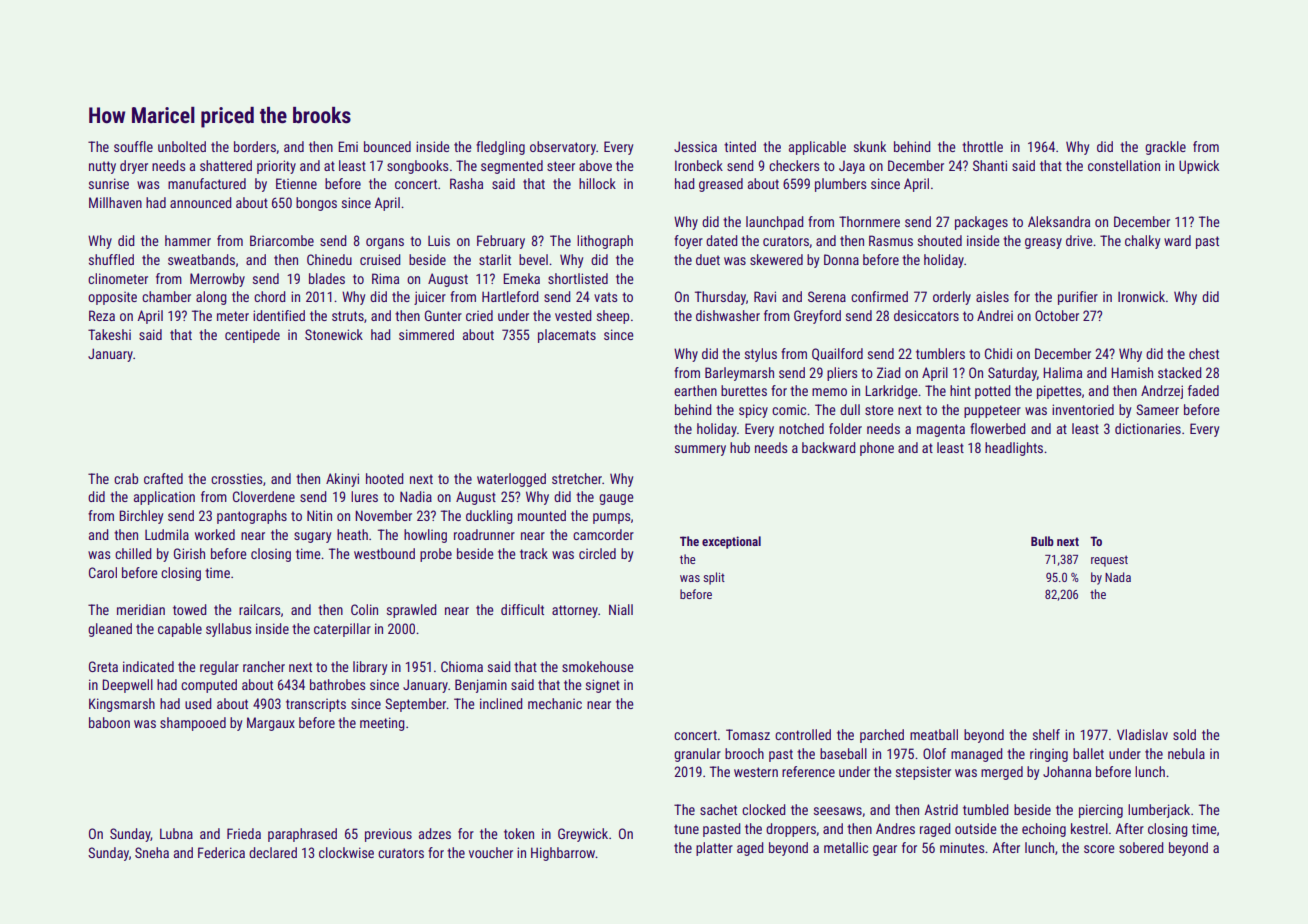 The height and width of the screenshot is (924, 1308). I want to click on tinted, so click(740, 146).
